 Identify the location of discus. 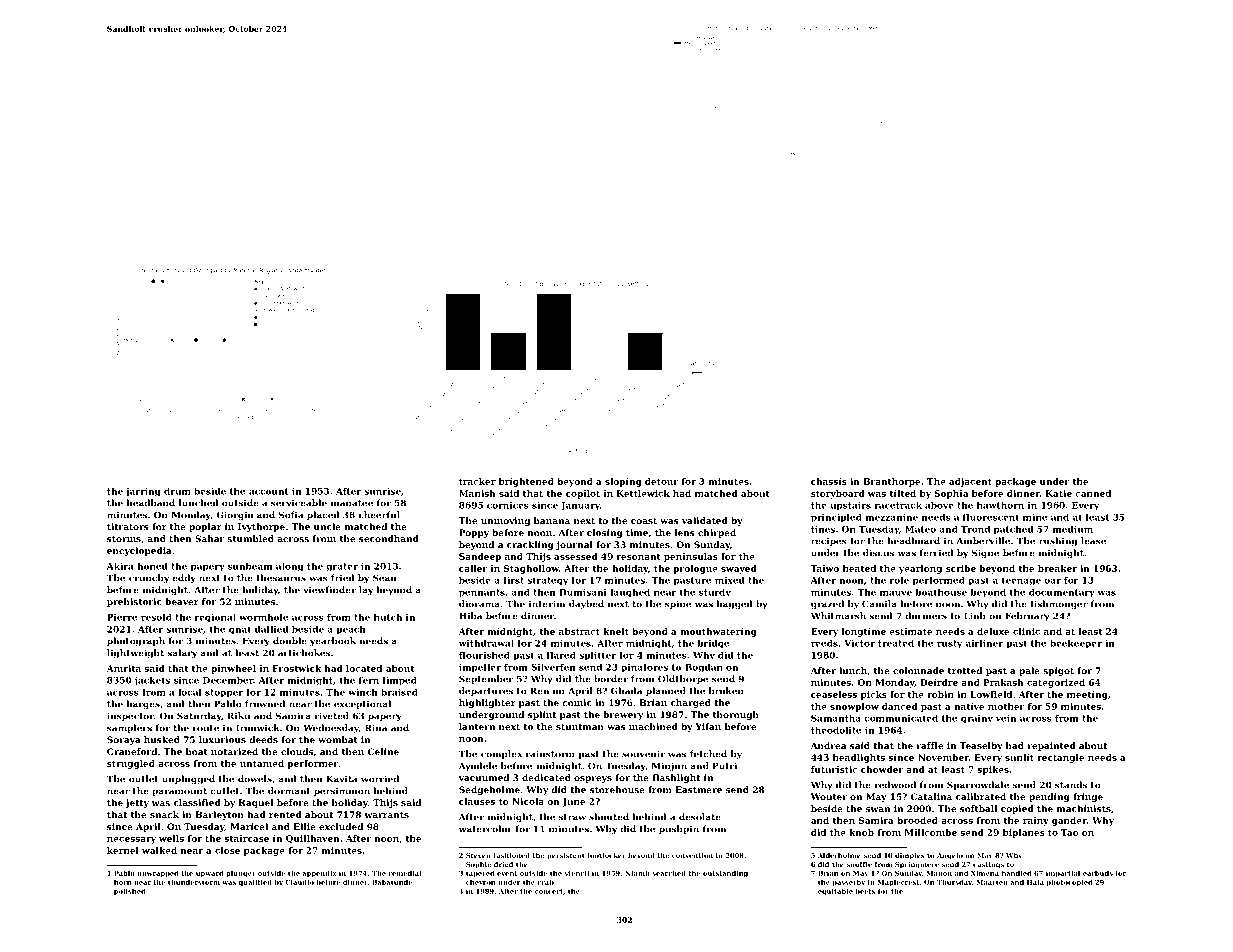
(878, 553).
